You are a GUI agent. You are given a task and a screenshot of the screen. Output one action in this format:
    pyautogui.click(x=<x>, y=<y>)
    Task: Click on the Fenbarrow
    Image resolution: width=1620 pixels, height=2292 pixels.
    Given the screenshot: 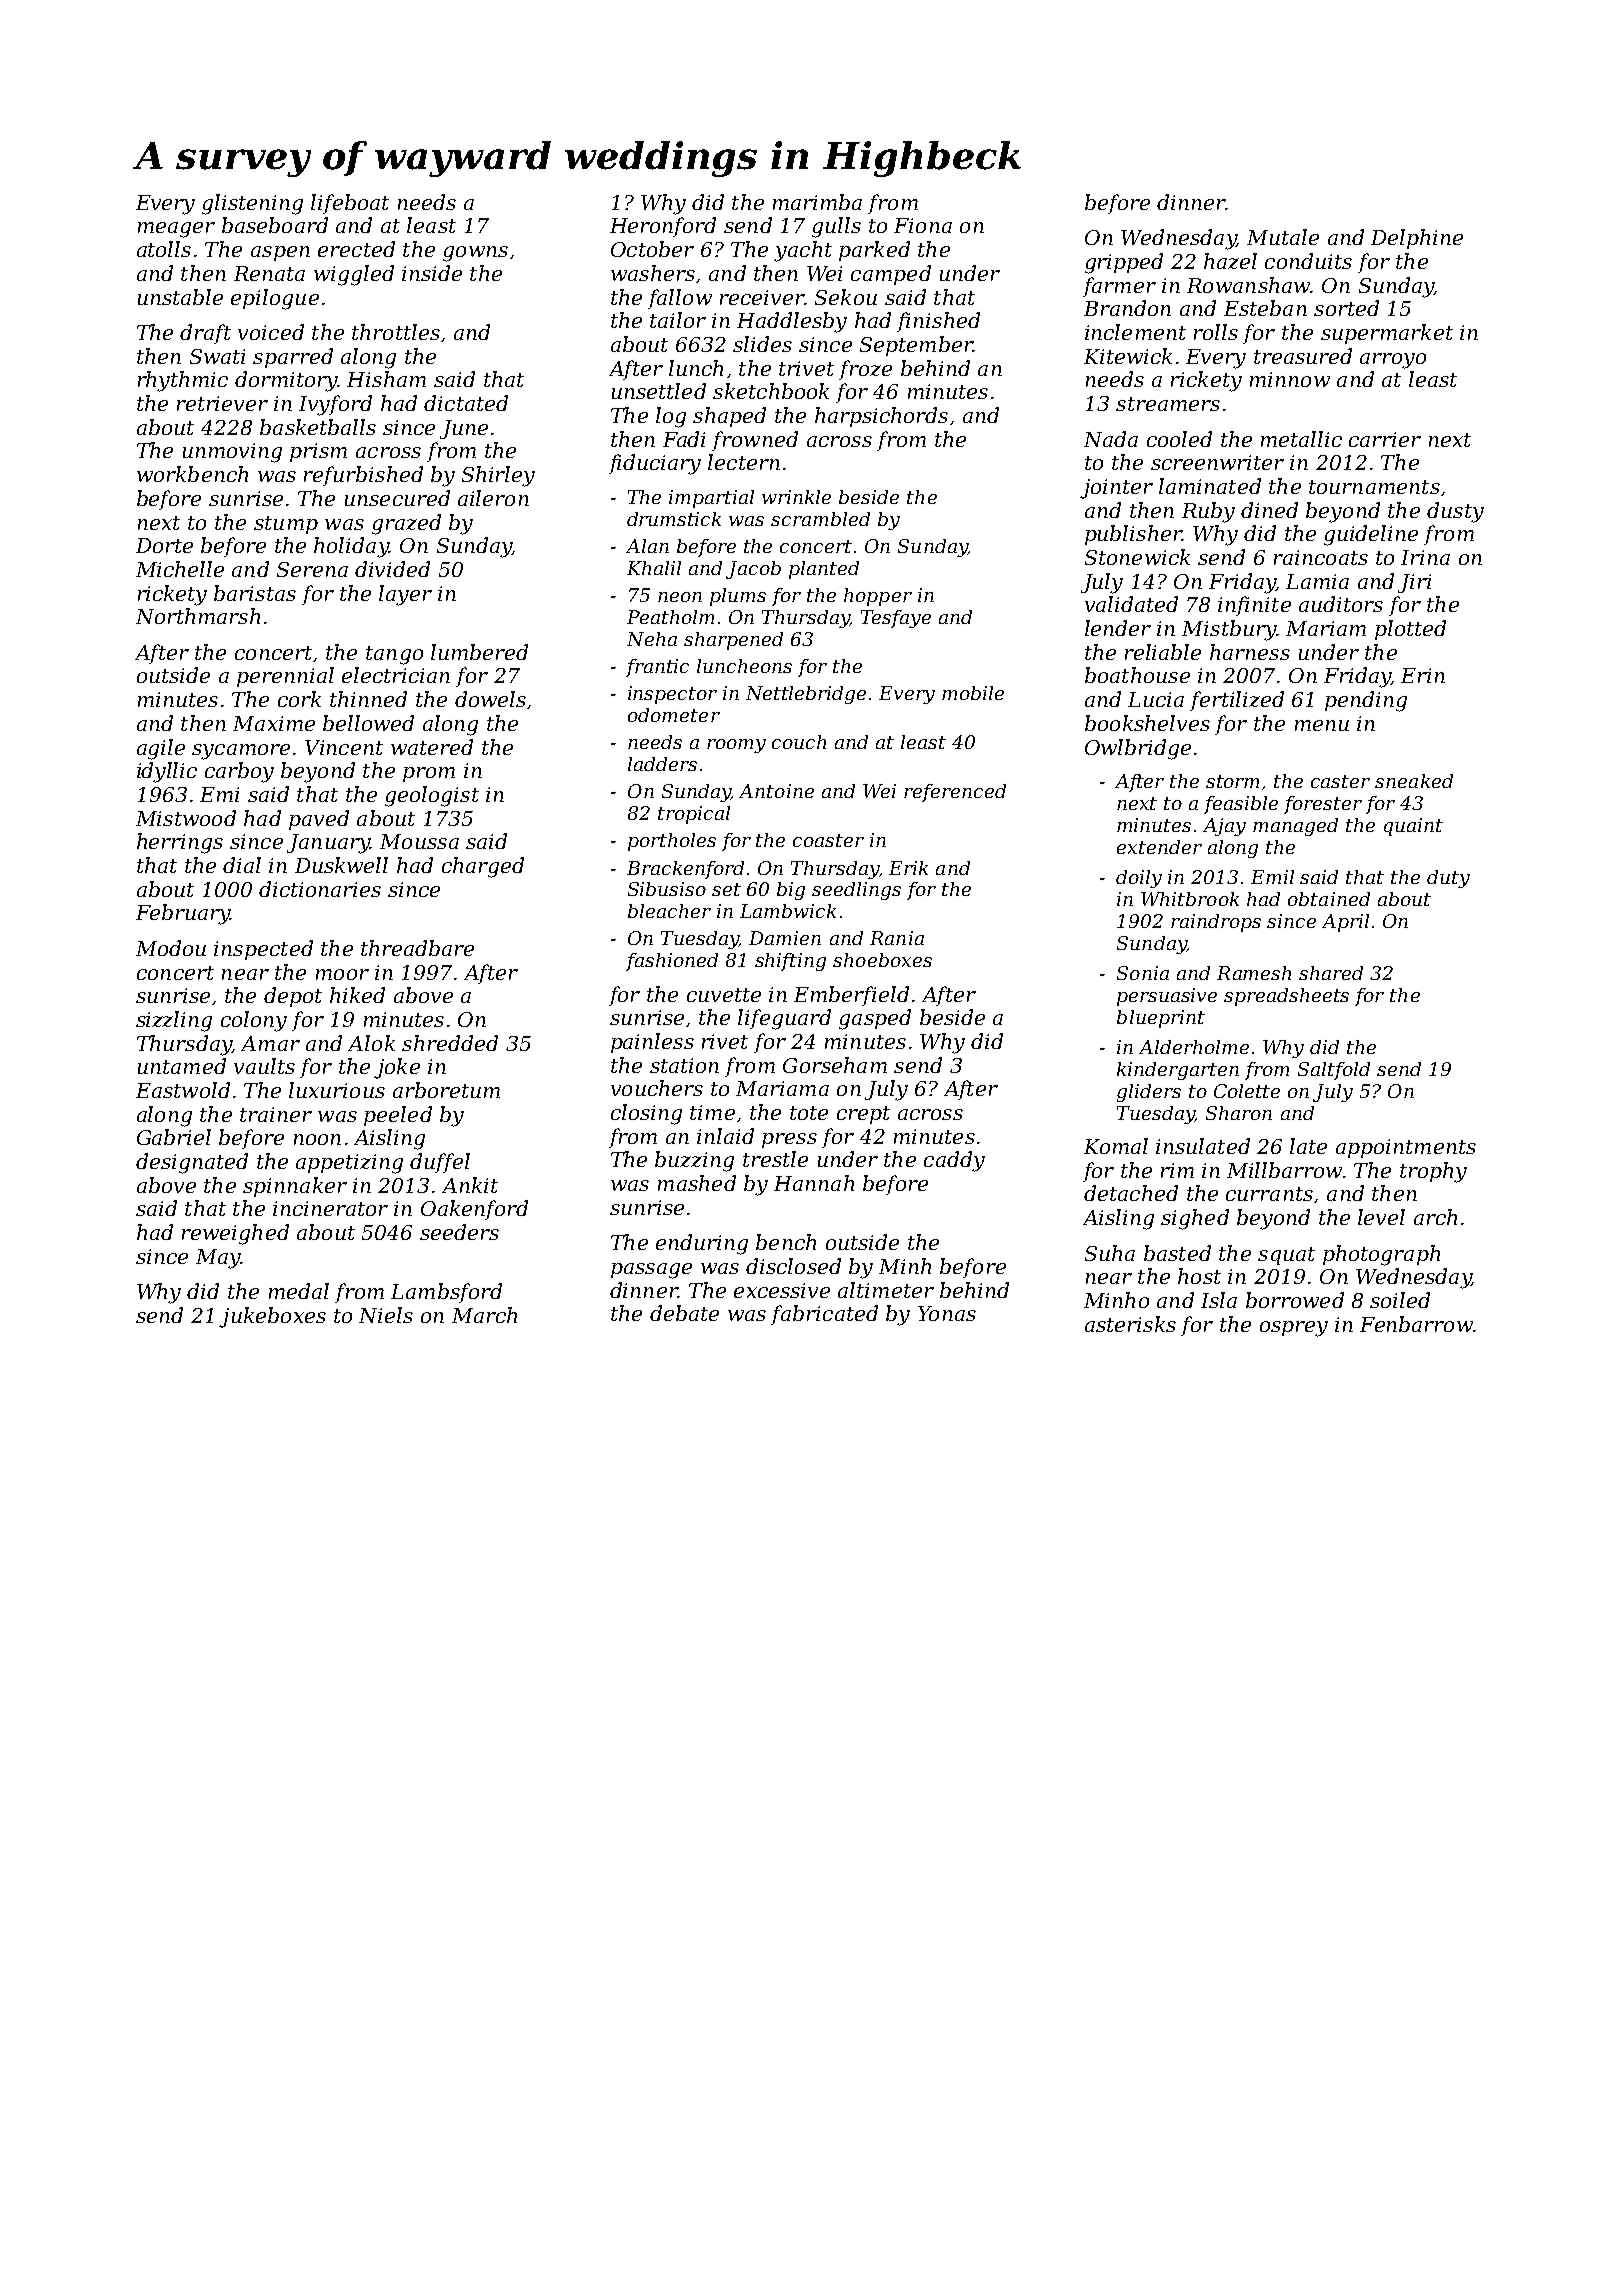 What is the action you would take?
    pyautogui.click(x=1416, y=1324)
